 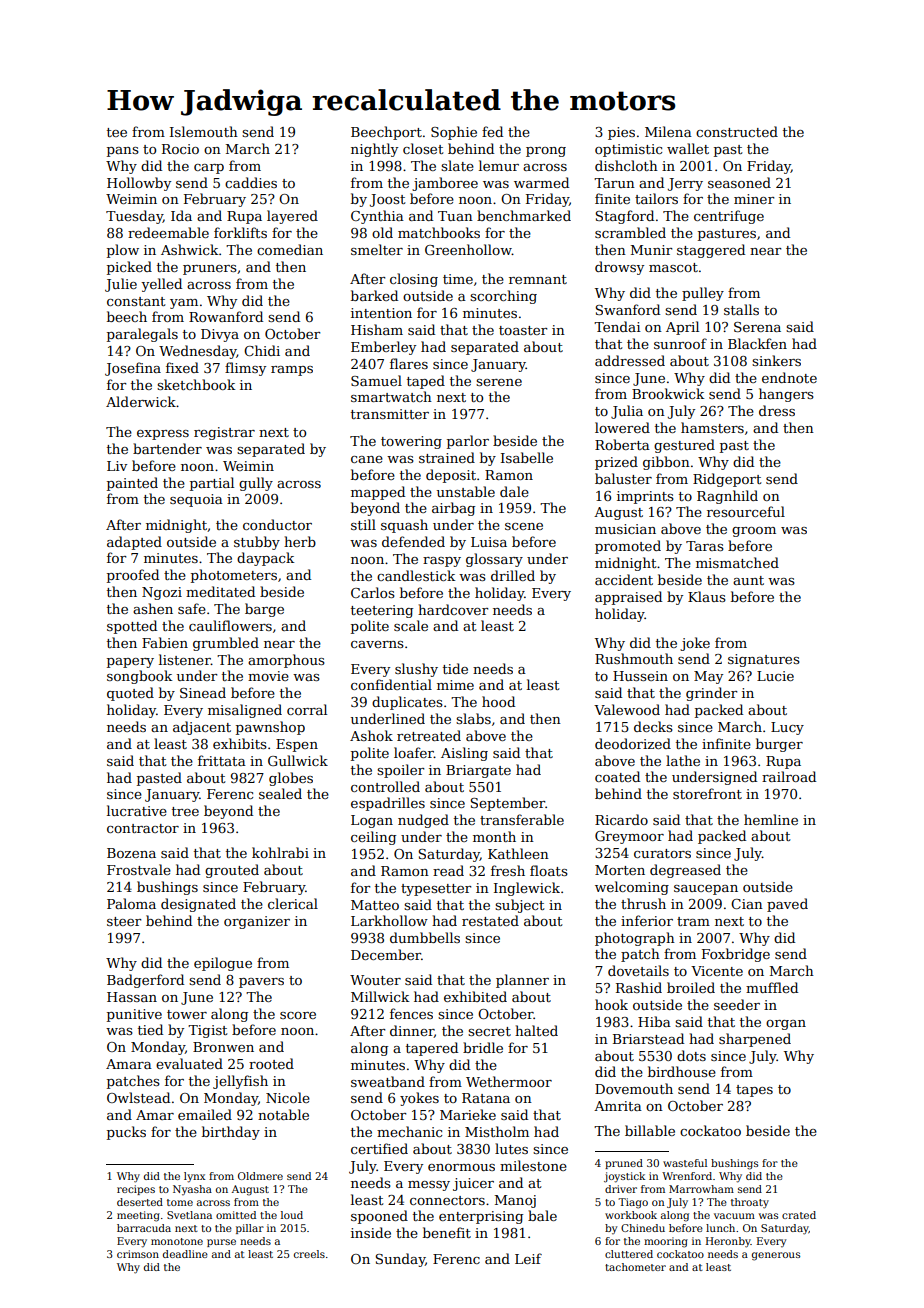 What do you see at coordinates (292, 1215) in the screenshot?
I see `loud` at bounding box center [292, 1215].
